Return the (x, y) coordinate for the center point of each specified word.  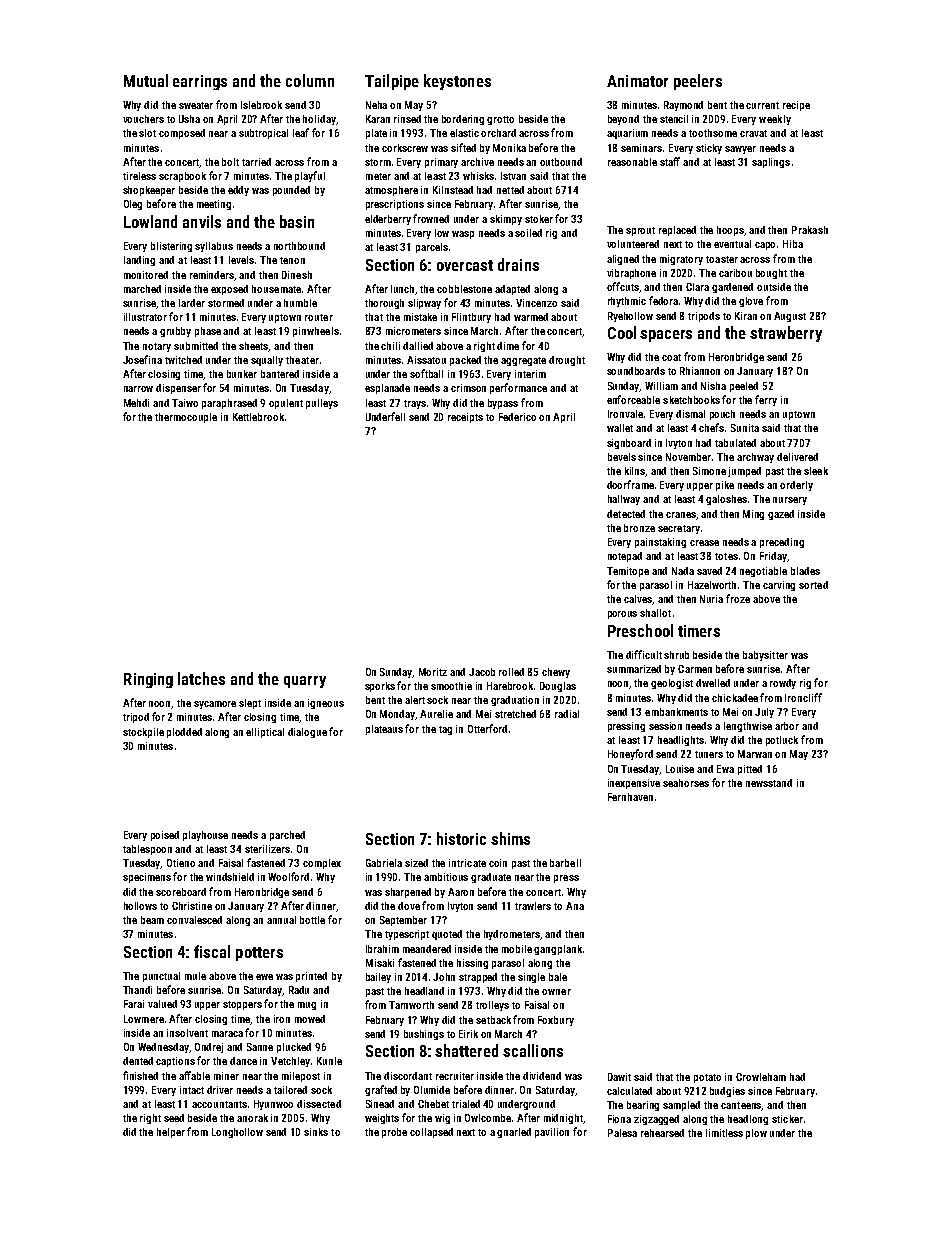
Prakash (810, 230)
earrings (200, 82)
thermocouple (186, 418)
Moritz (433, 672)
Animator (637, 81)
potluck (782, 741)
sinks (316, 1132)
